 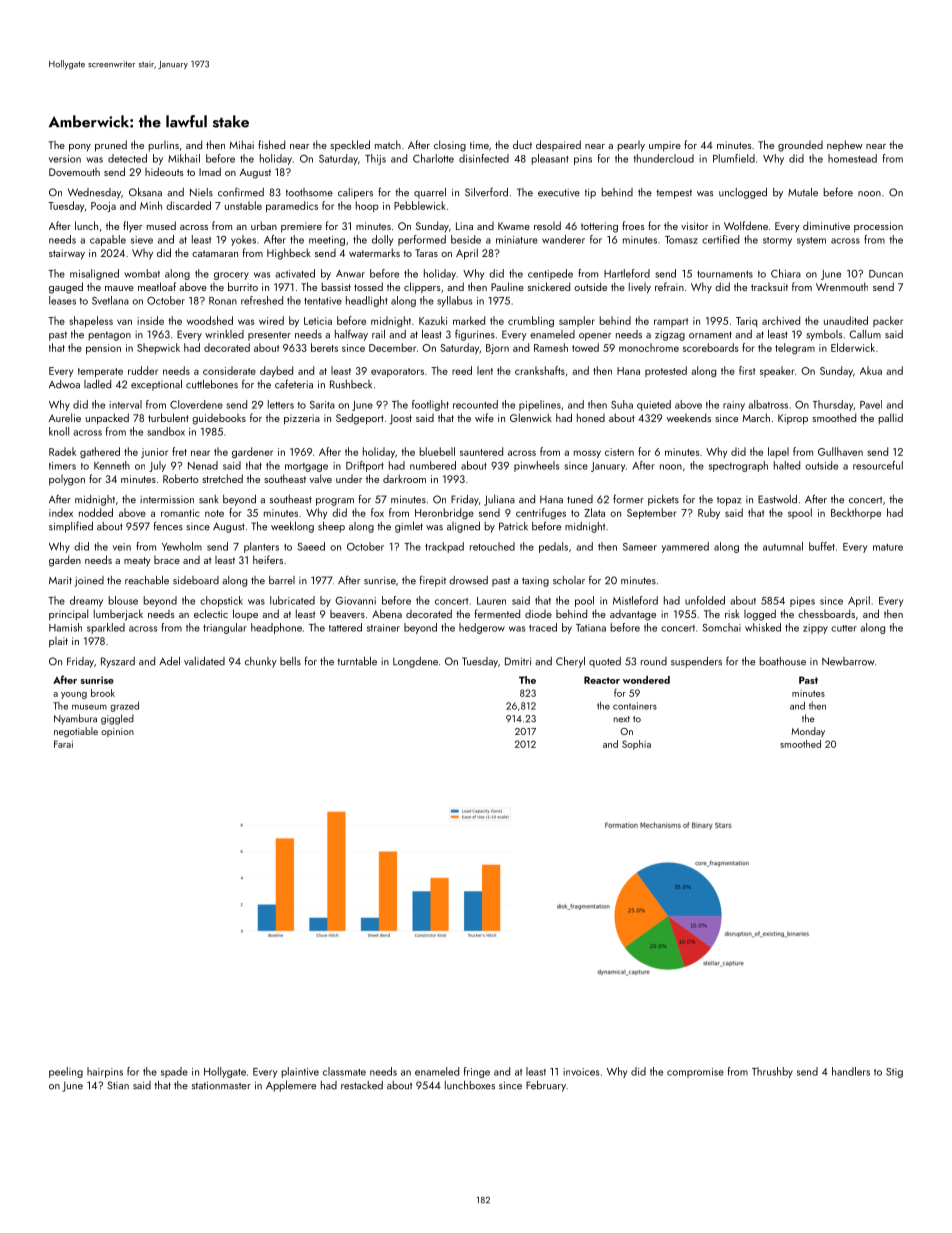 What do you see at coordinates (665, 146) in the screenshot?
I see `umpire` at bounding box center [665, 146].
